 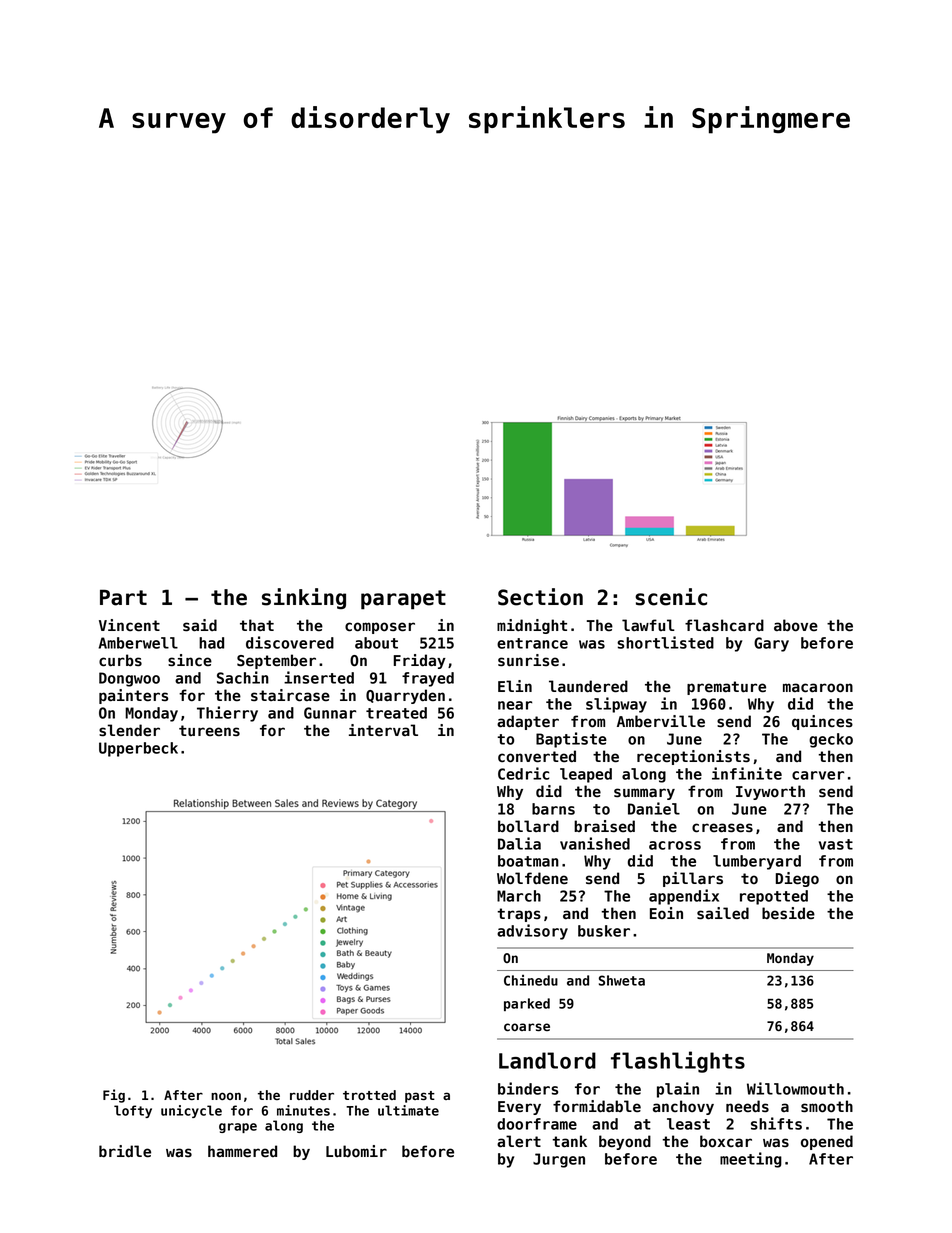 I want to click on Wolfdene, so click(x=532, y=878).
